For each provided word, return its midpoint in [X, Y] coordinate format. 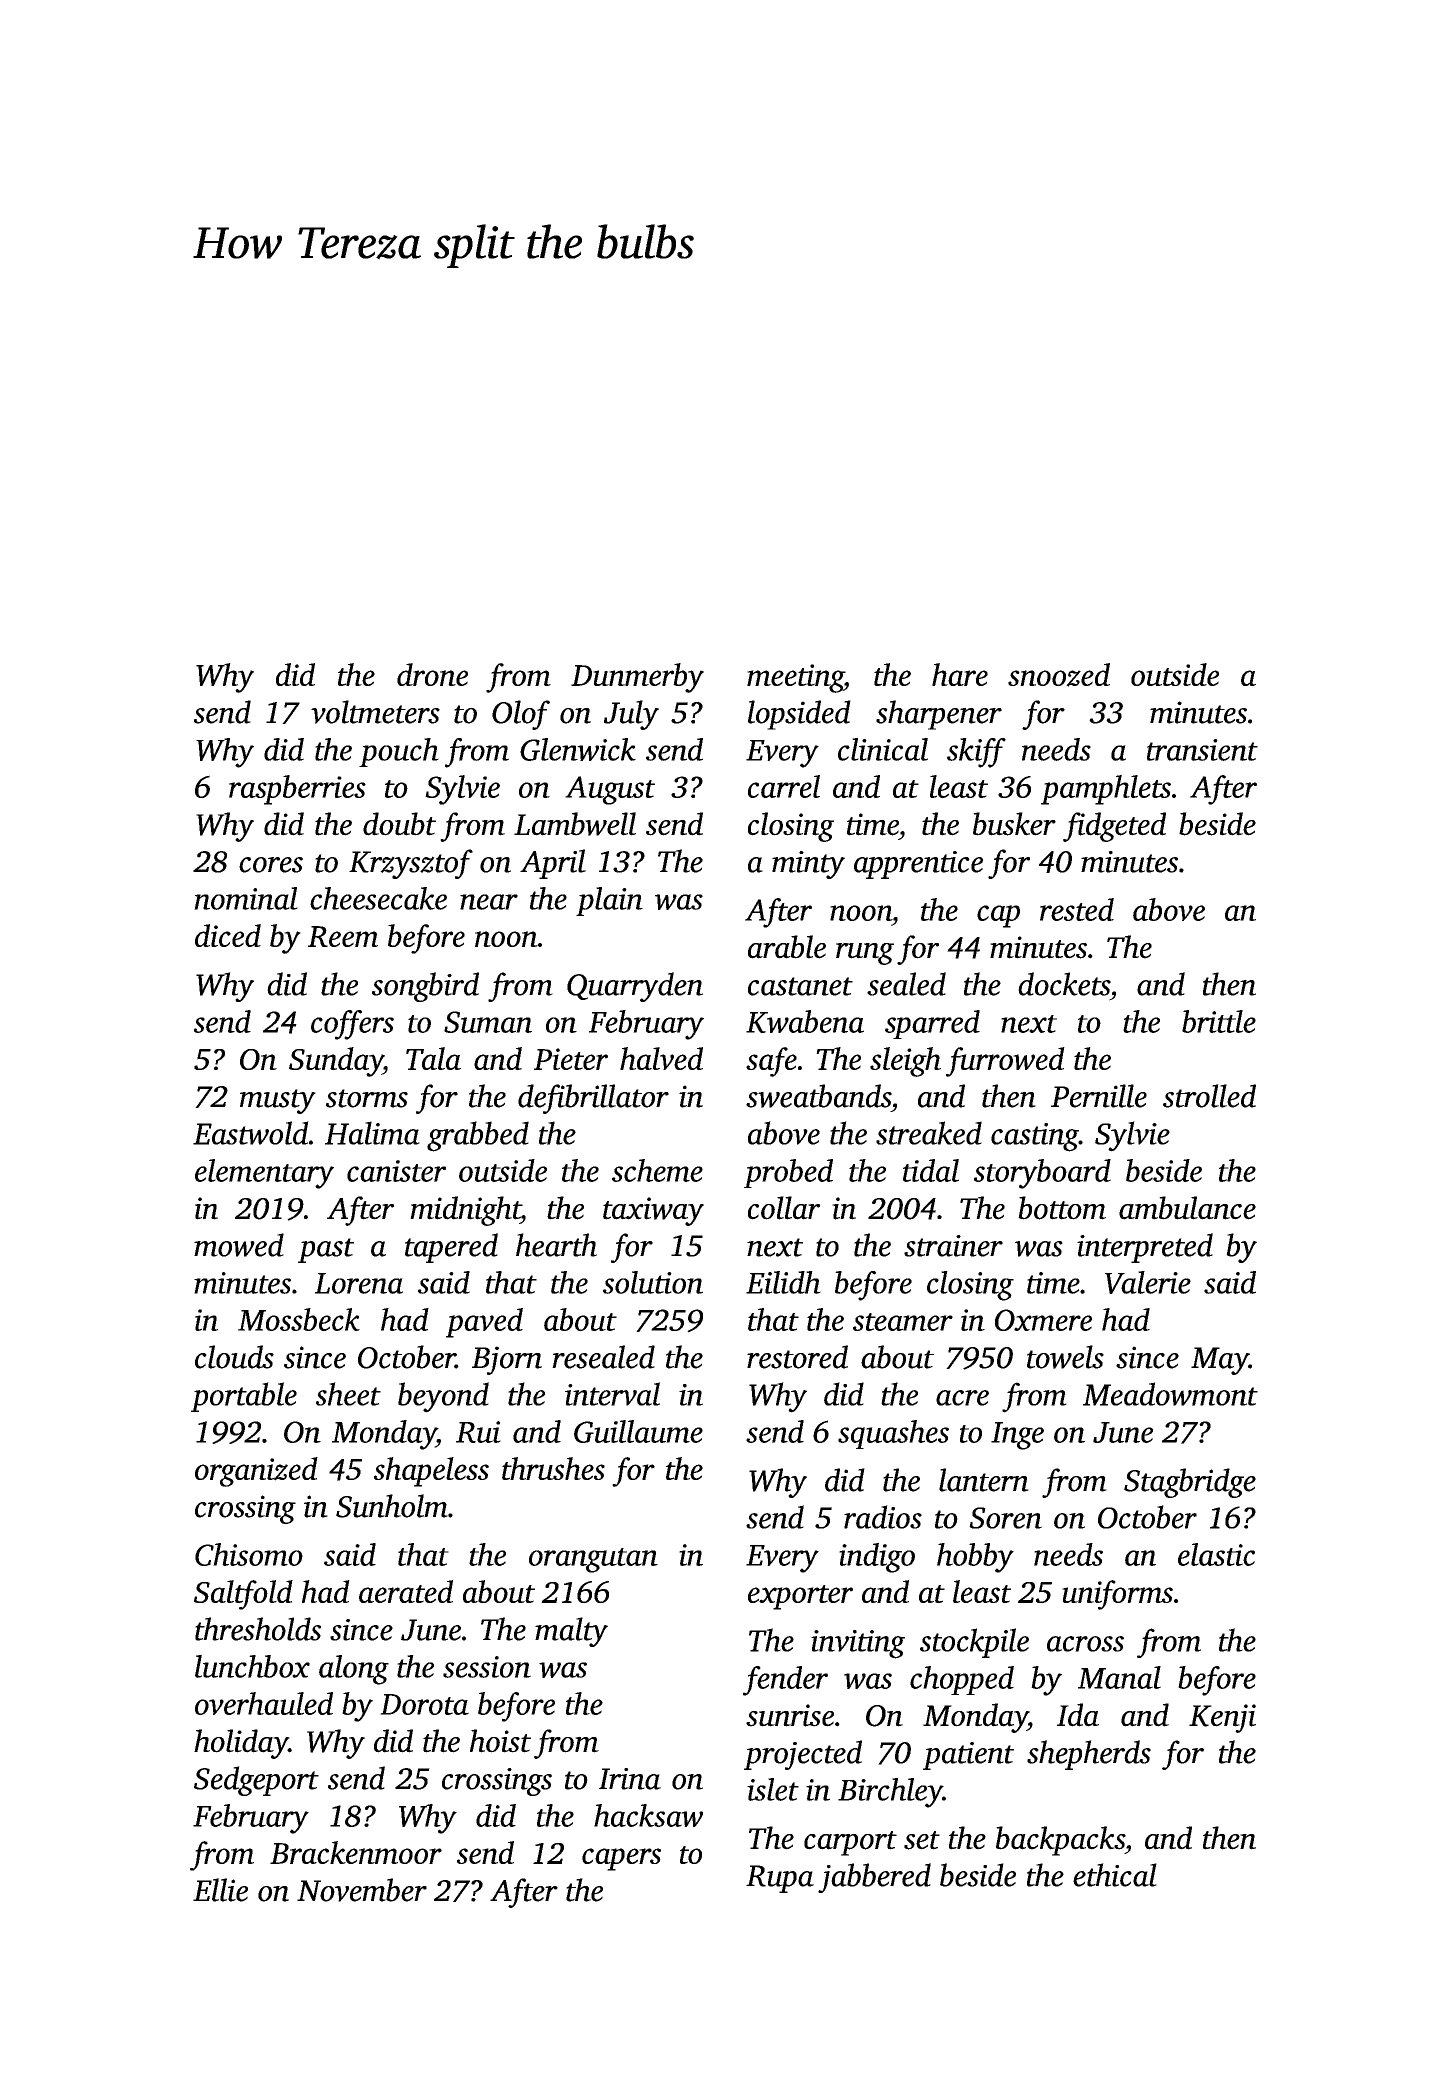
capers [621, 1859]
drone [432, 674]
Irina [630, 1779]
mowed [239, 1245]
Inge [1017, 1436]
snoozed [1059, 675]
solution [653, 1282]
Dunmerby [637, 678]
